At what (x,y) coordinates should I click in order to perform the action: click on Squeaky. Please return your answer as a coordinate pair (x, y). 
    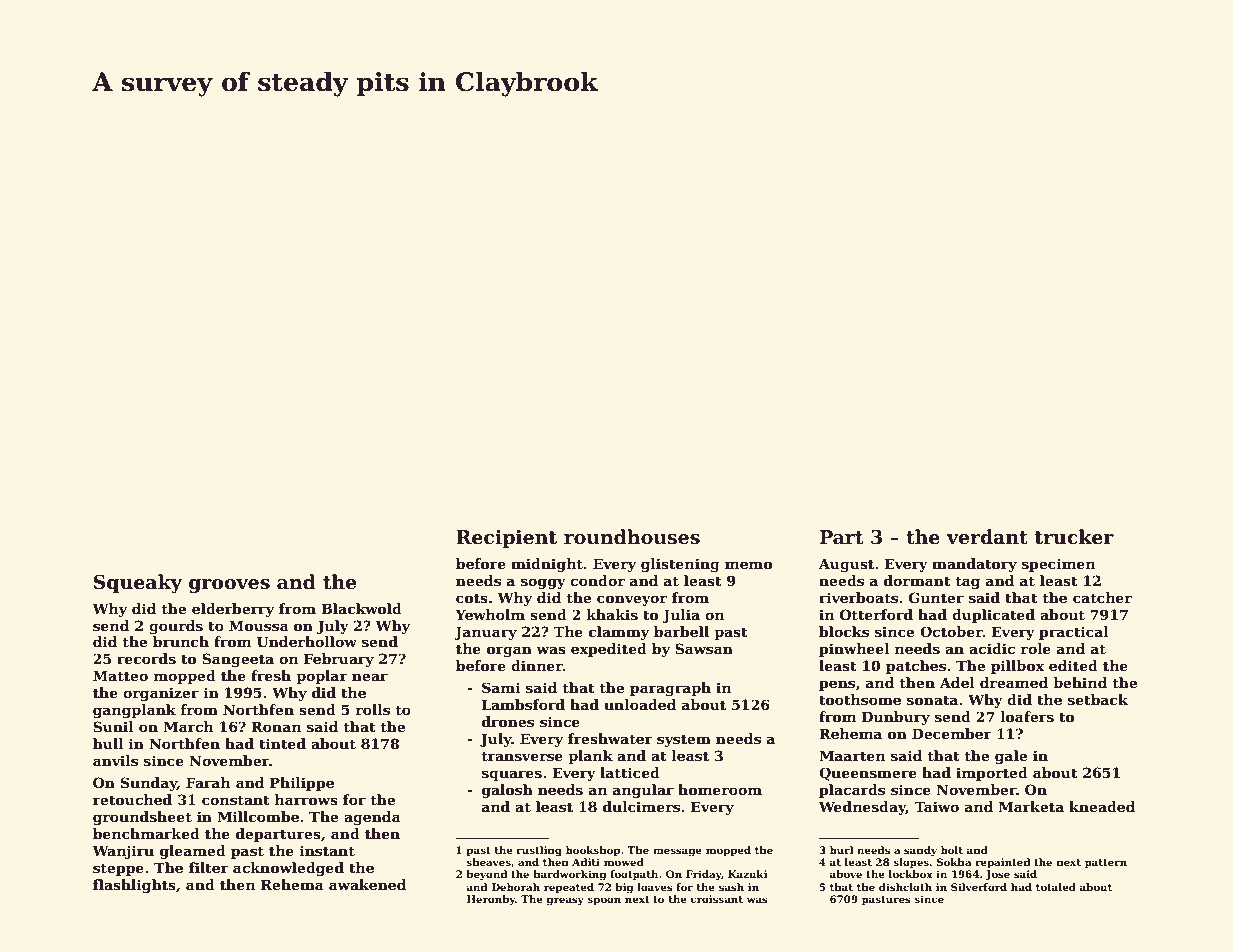
    Looking at the image, I should click on (138, 583).
